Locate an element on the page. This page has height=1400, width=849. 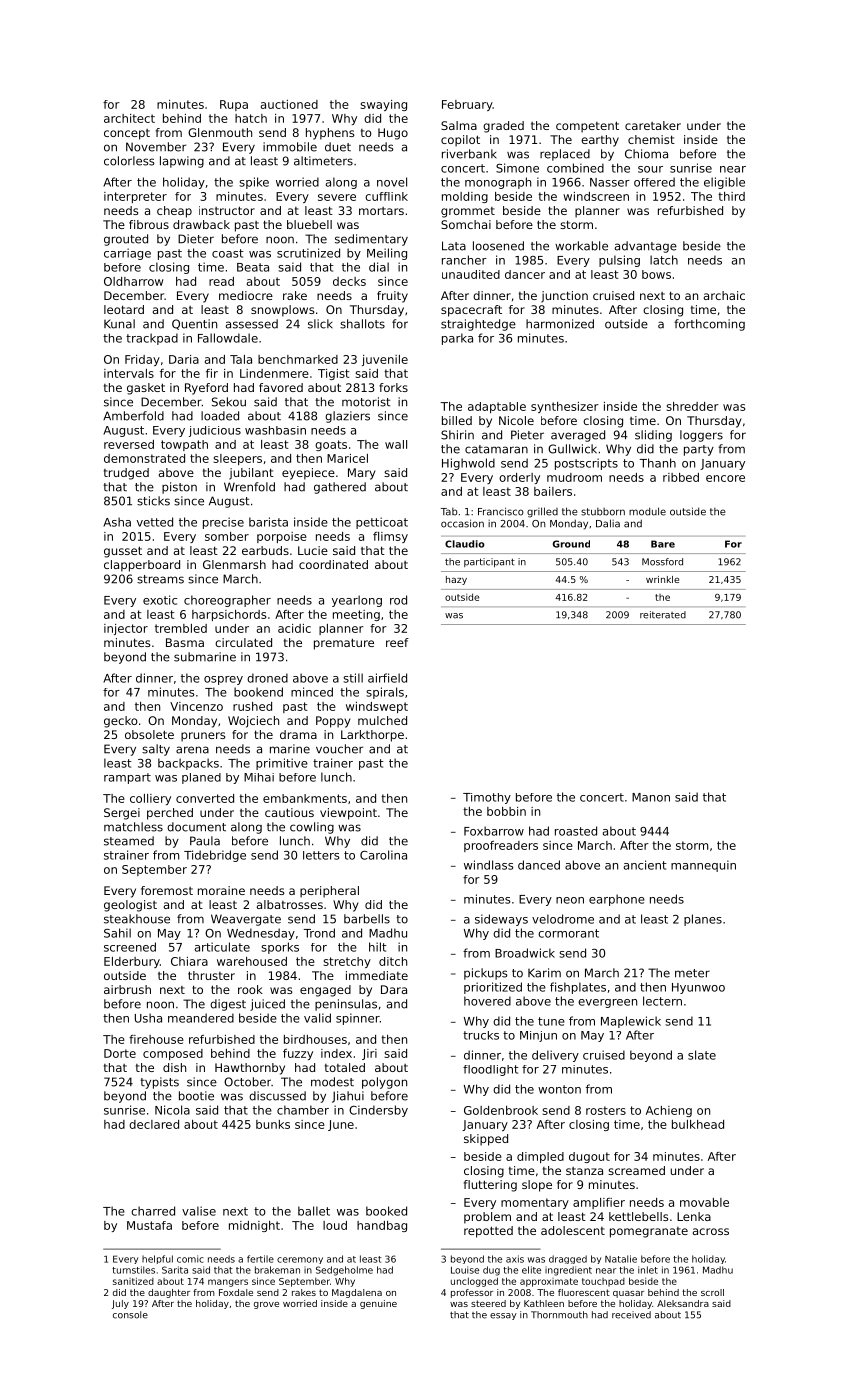
declared is located at coordinates (154, 1124).
